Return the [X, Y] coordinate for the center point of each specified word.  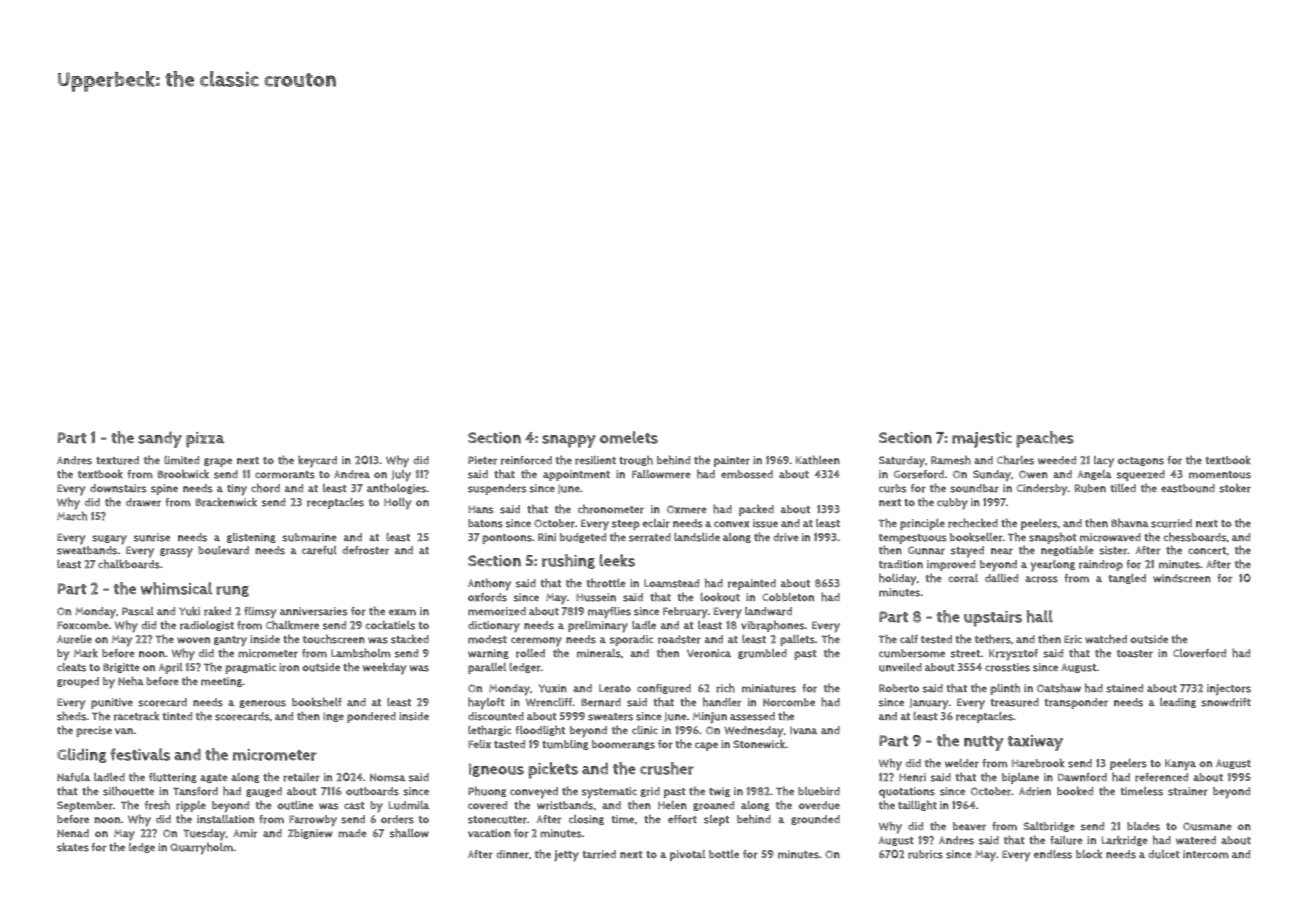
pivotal [687, 855]
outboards [372, 791]
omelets [629, 437]
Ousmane [1207, 826]
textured [117, 460]
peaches [1045, 439]
